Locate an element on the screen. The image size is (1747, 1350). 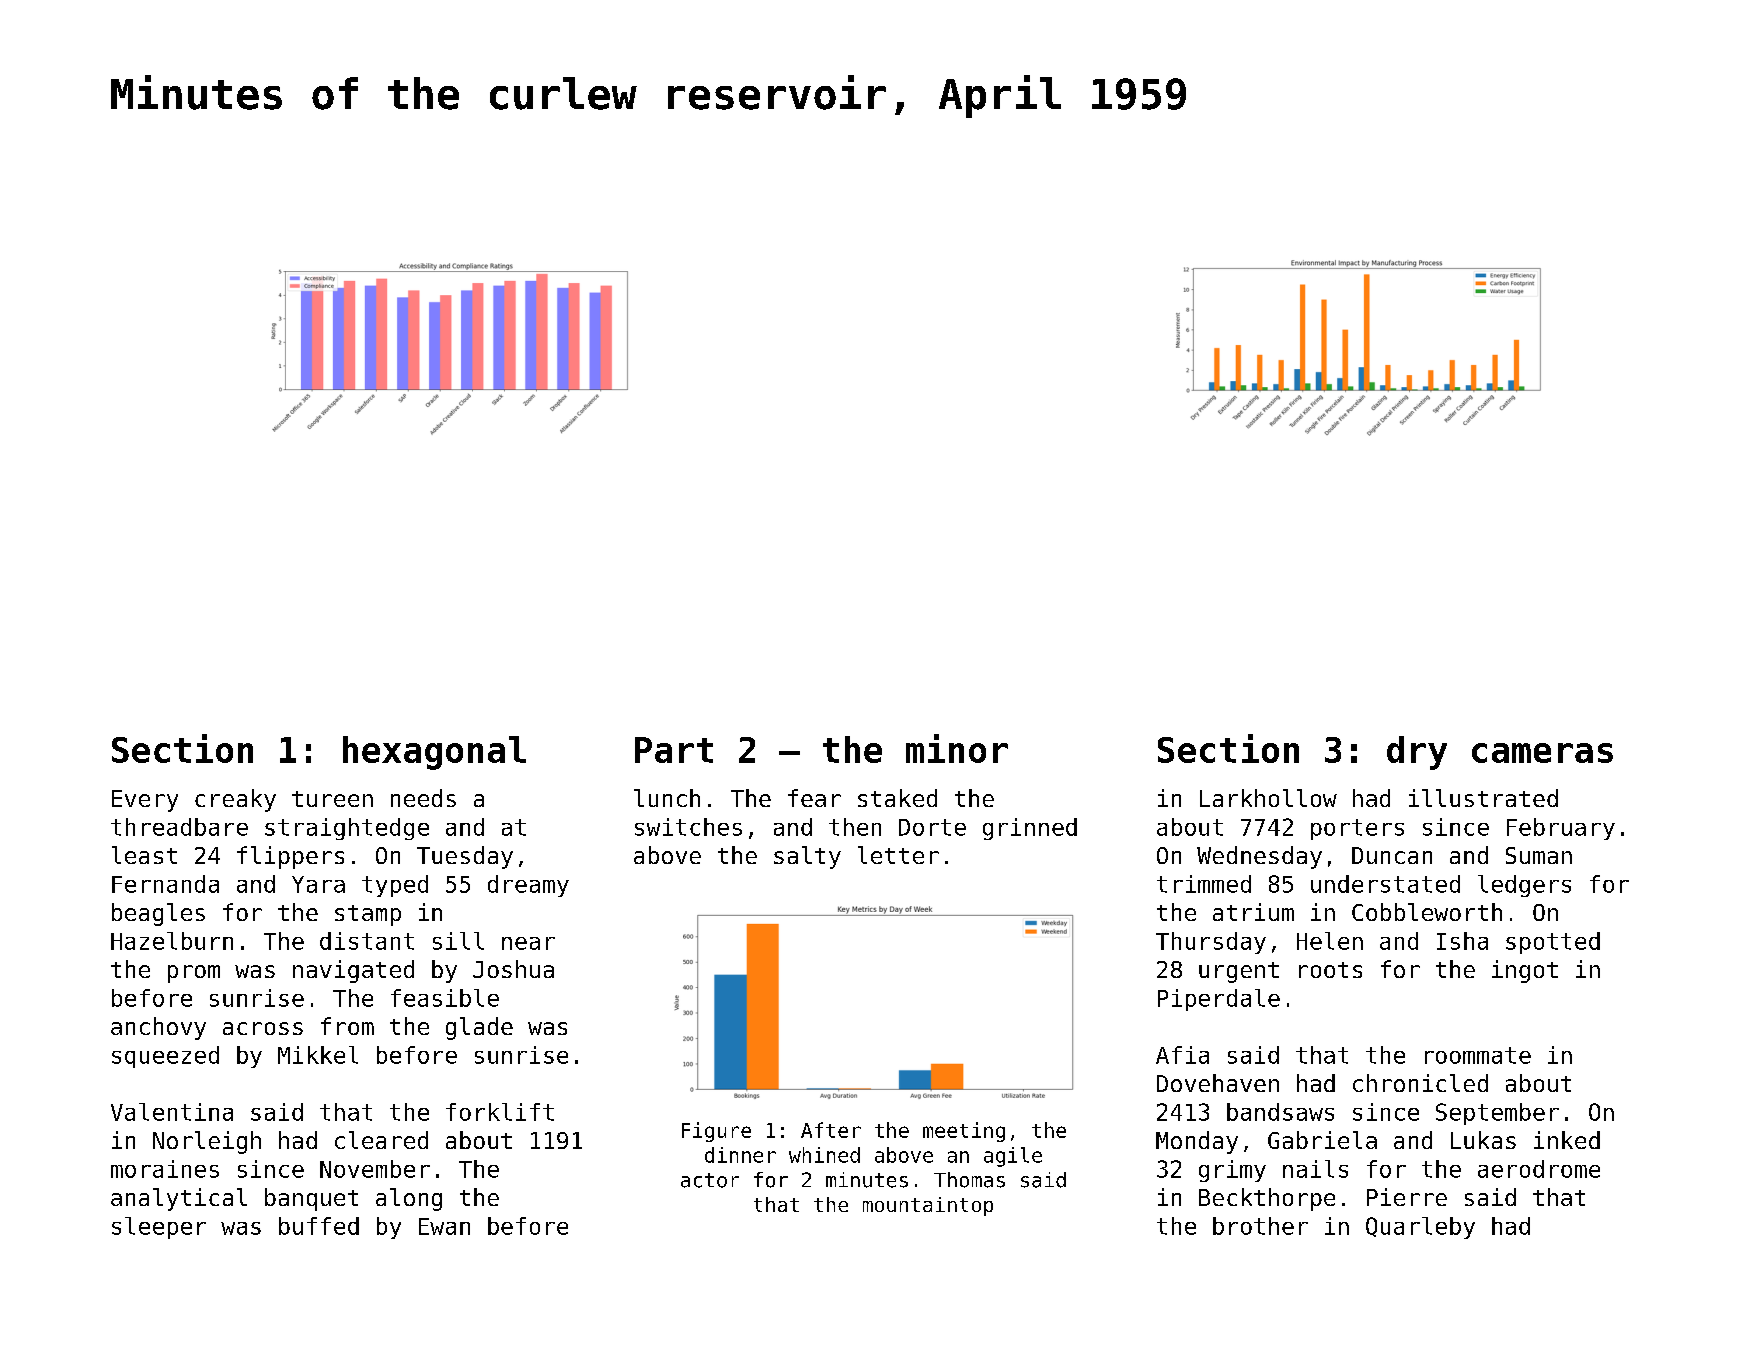
least is located at coordinates (144, 855).
